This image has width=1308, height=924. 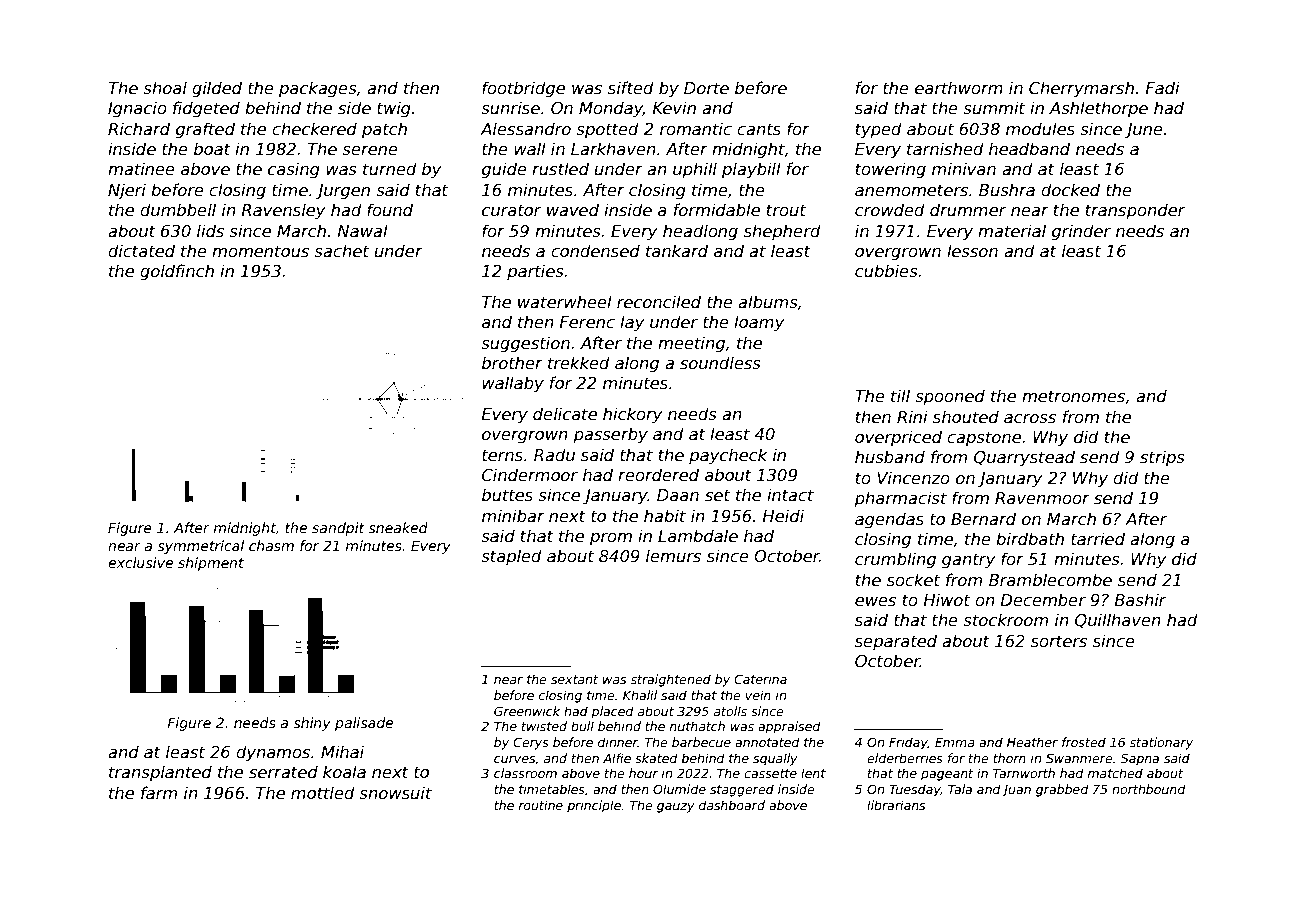 What do you see at coordinates (579, 363) in the image?
I see `trekked` at bounding box center [579, 363].
